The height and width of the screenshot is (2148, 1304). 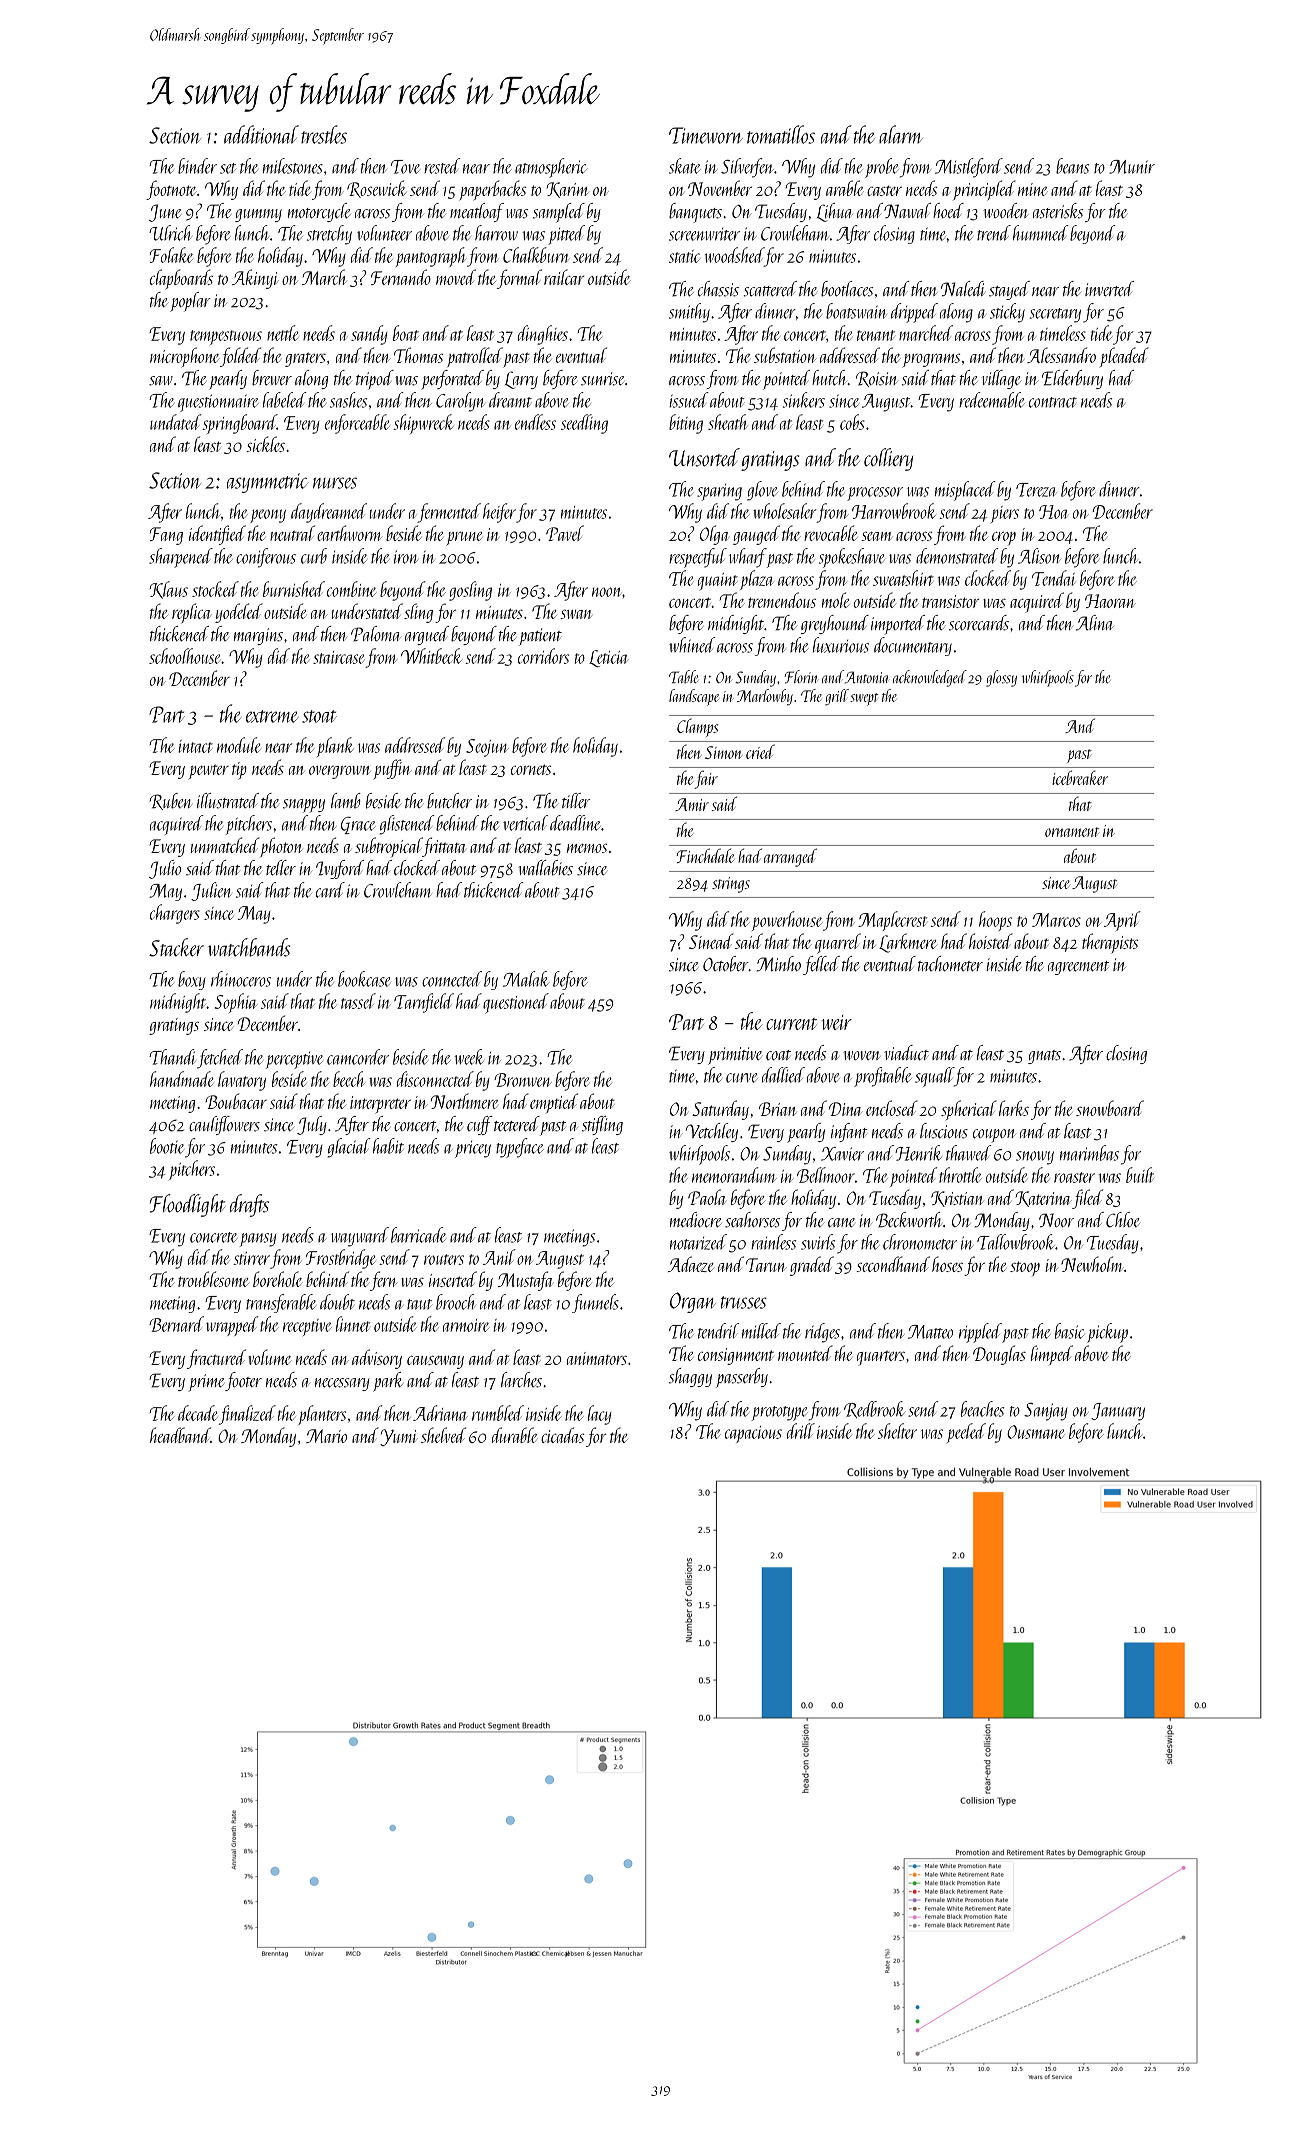 What do you see at coordinates (466, 1325) in the screenshot?
I see `armoire` at bounding box center [466, 1325].
